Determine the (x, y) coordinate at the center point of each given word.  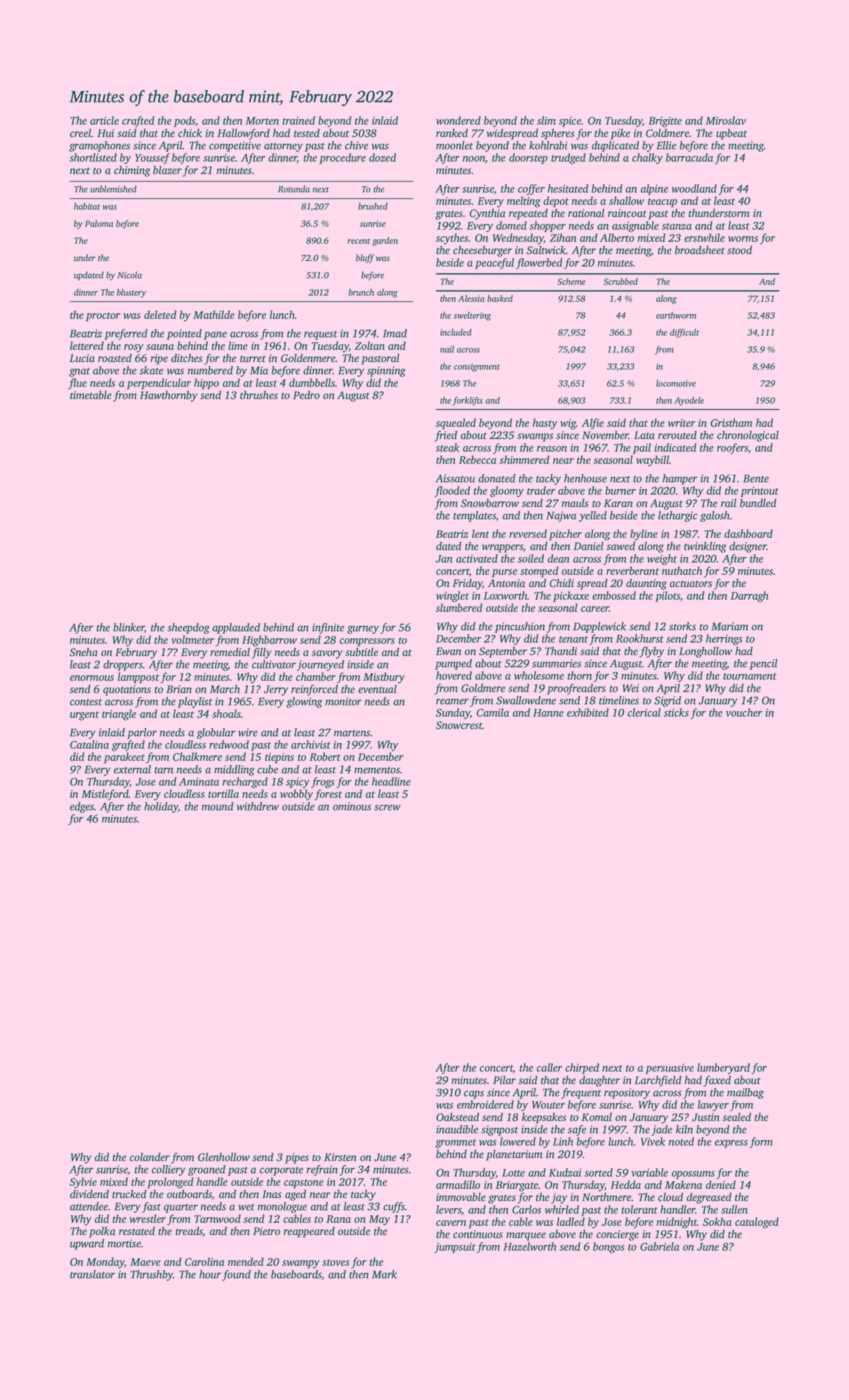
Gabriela (659, 1246)
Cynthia (487, 214)
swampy (301, 1264)
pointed (184, 334)
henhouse (585, 478)
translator (92, 1274)
